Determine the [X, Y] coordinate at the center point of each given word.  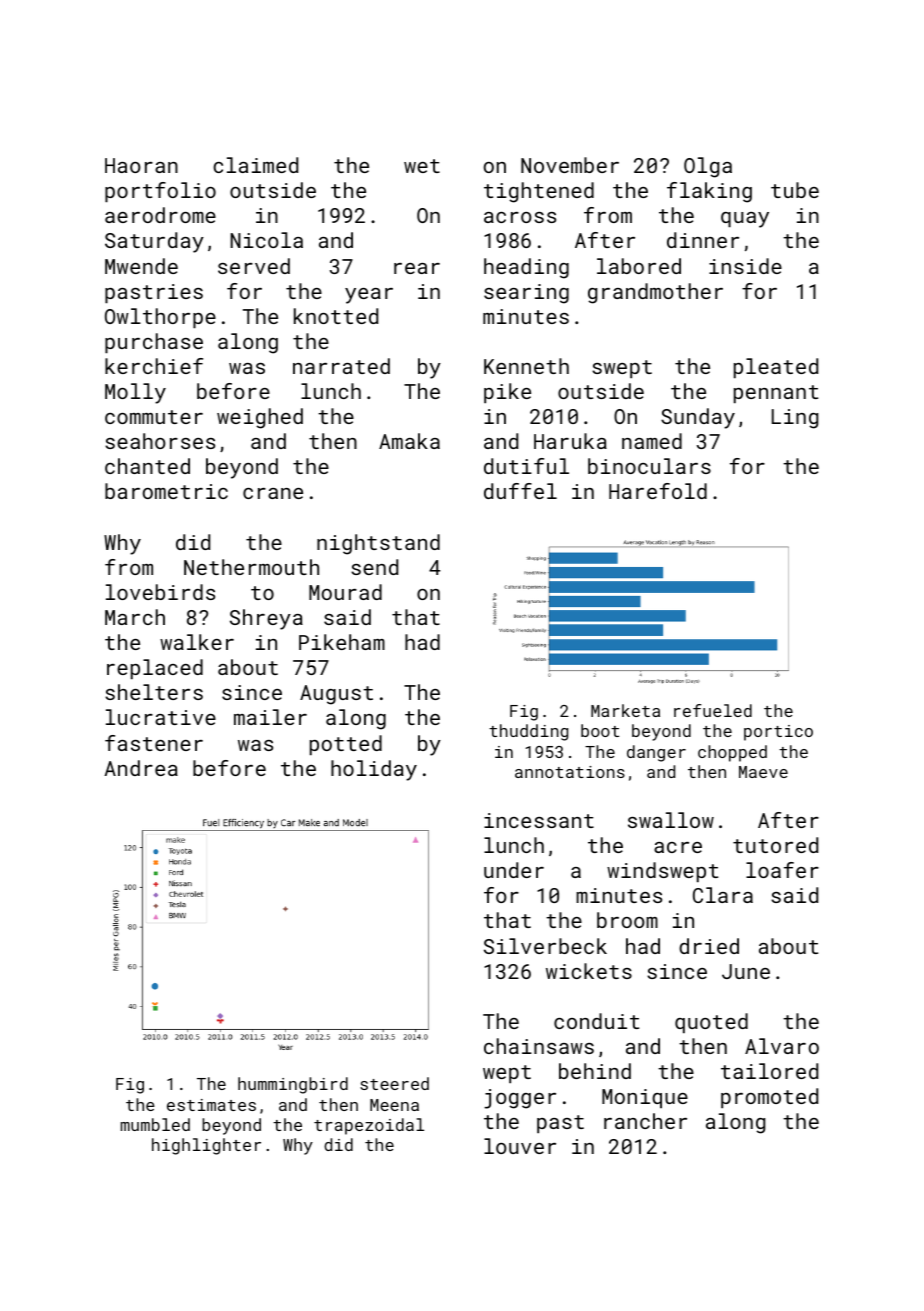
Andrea [141, 768]
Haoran [141, 165]
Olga [708, 167]
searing [526, 294]
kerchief [154, 366]
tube [795, 190]
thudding [528, 732]
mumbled [155, 1124]
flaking [709, 192]
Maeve [763, 772]
